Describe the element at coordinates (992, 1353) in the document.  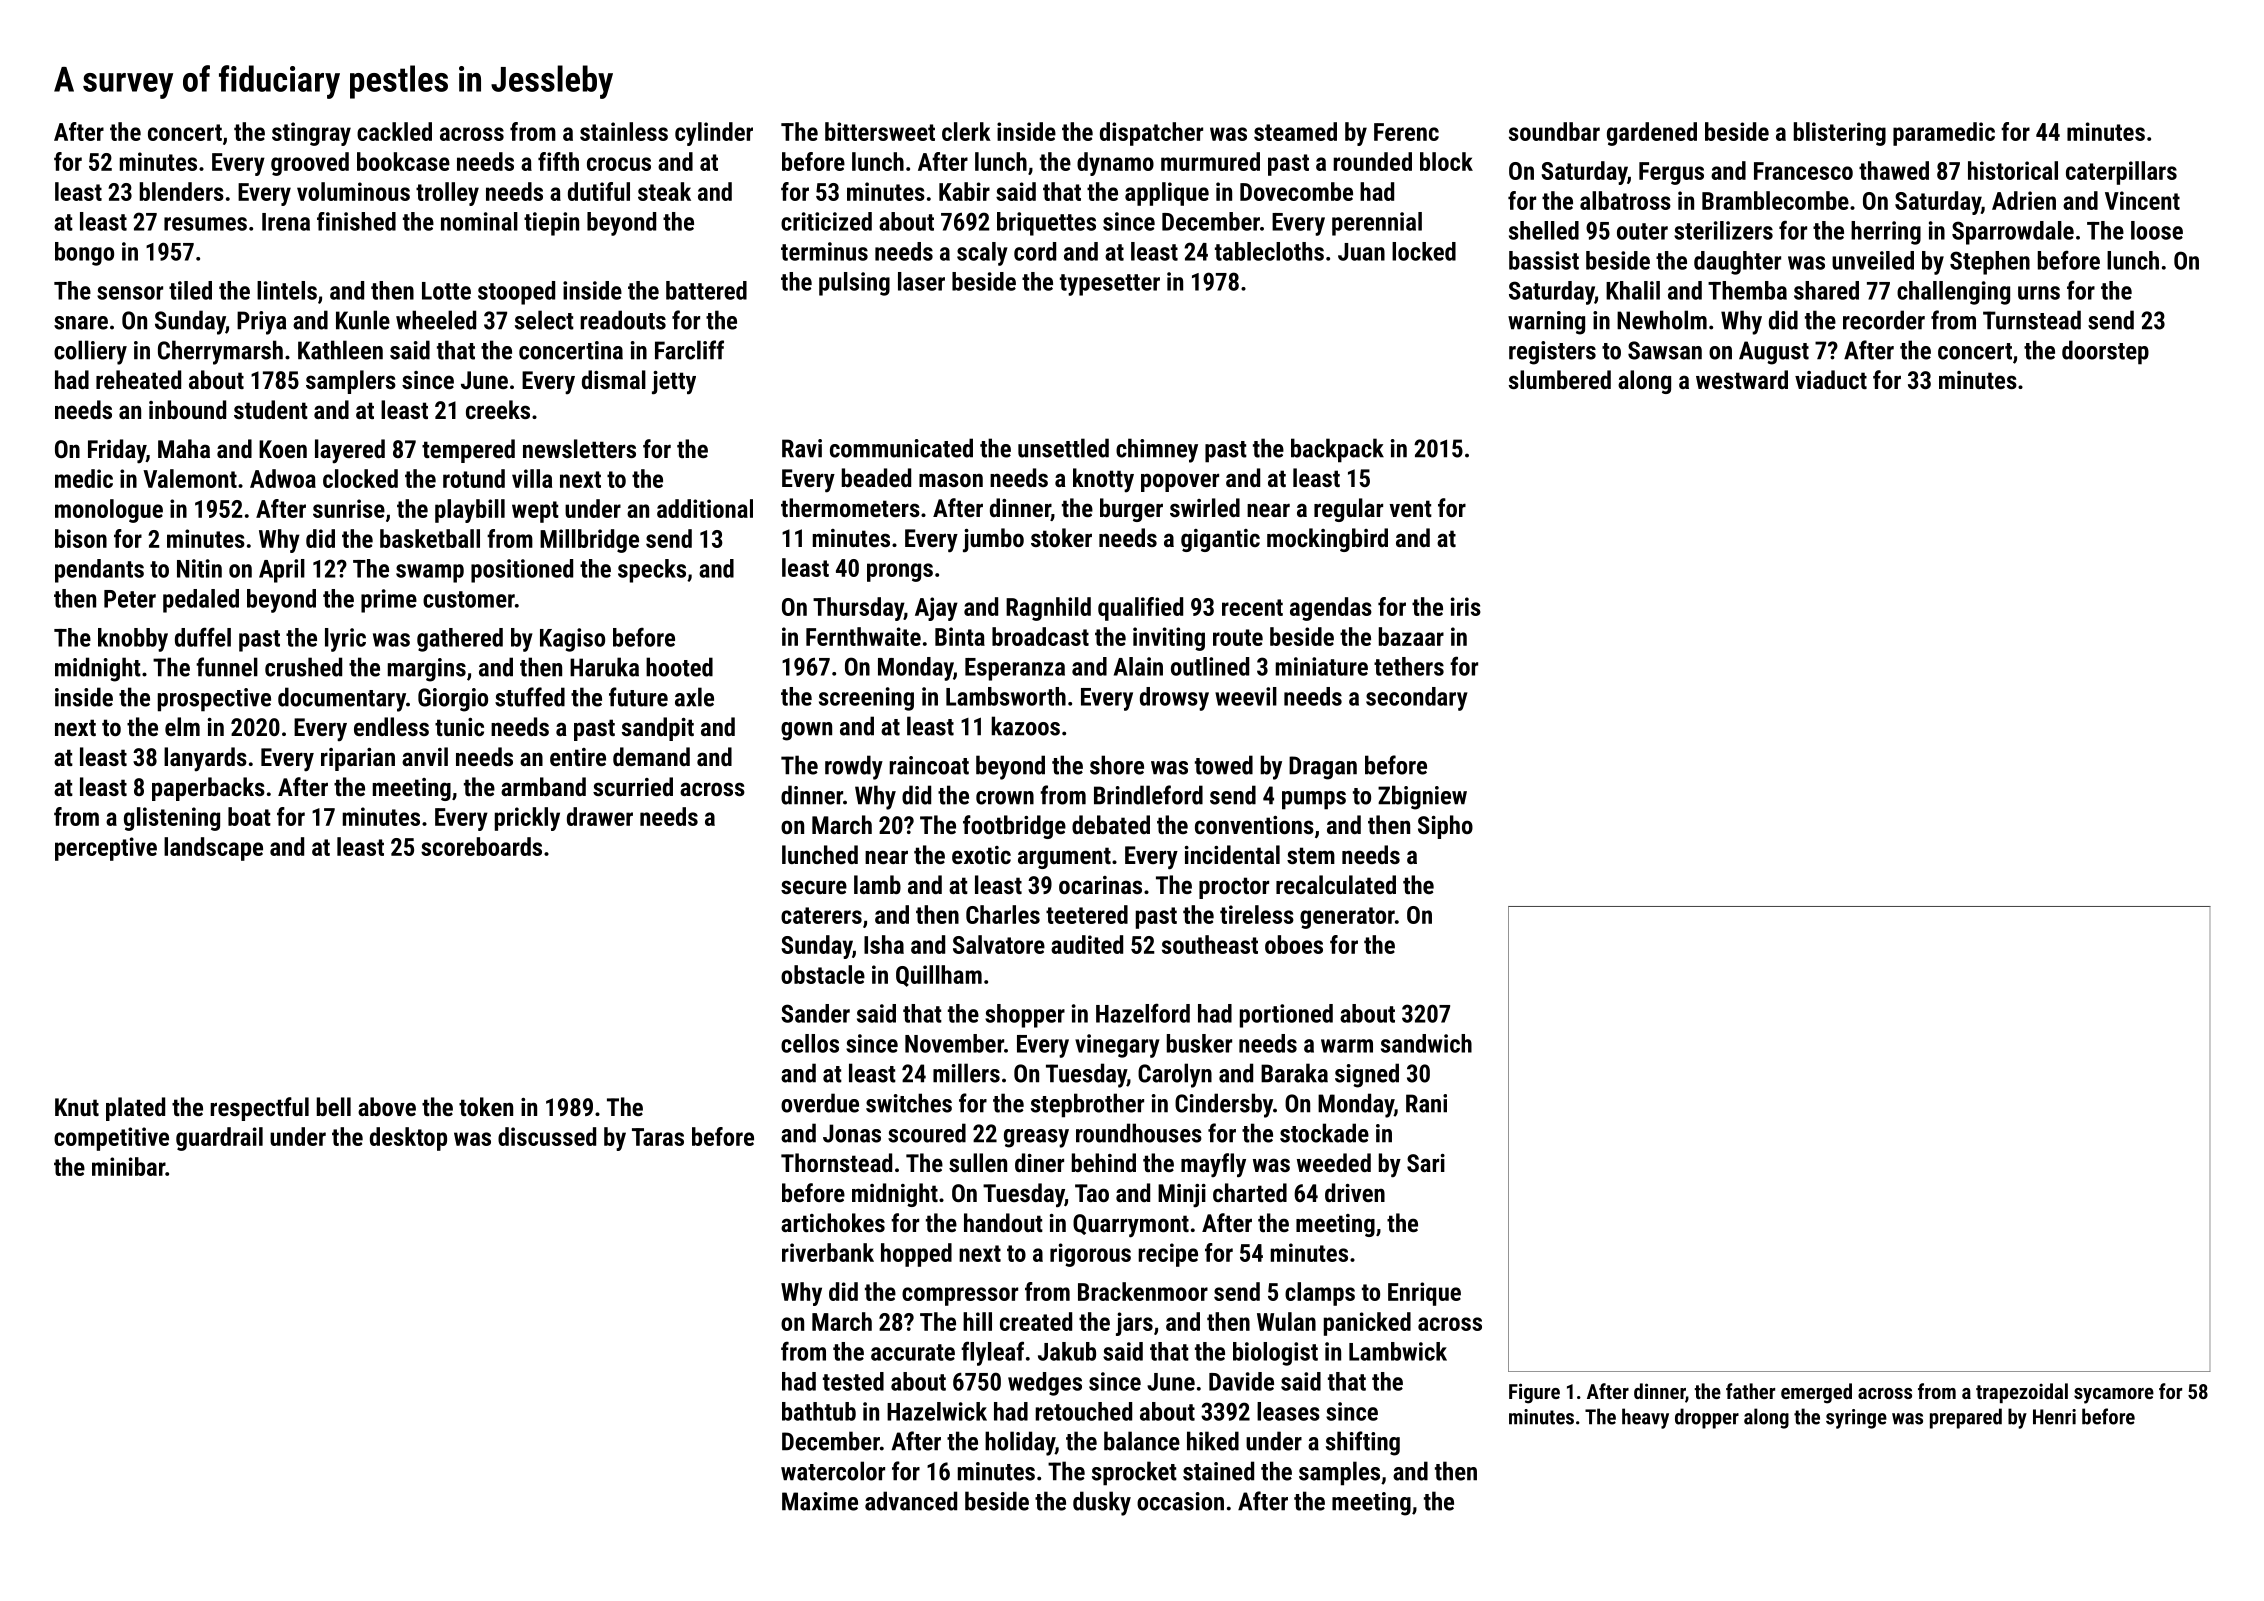
I see `flyleaf` at that location.
